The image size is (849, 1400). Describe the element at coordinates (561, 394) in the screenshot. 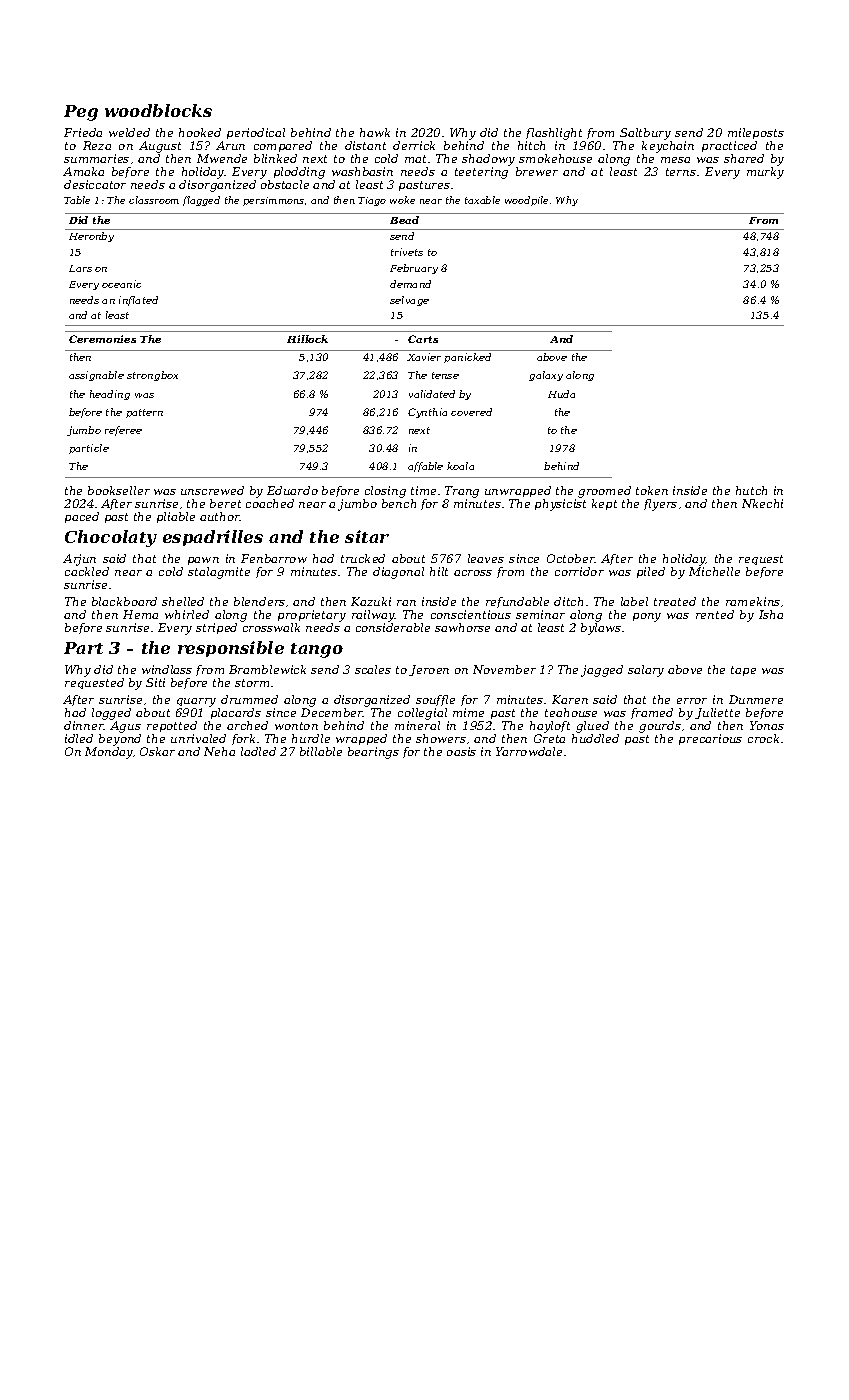

I see `Huda` at that location.
